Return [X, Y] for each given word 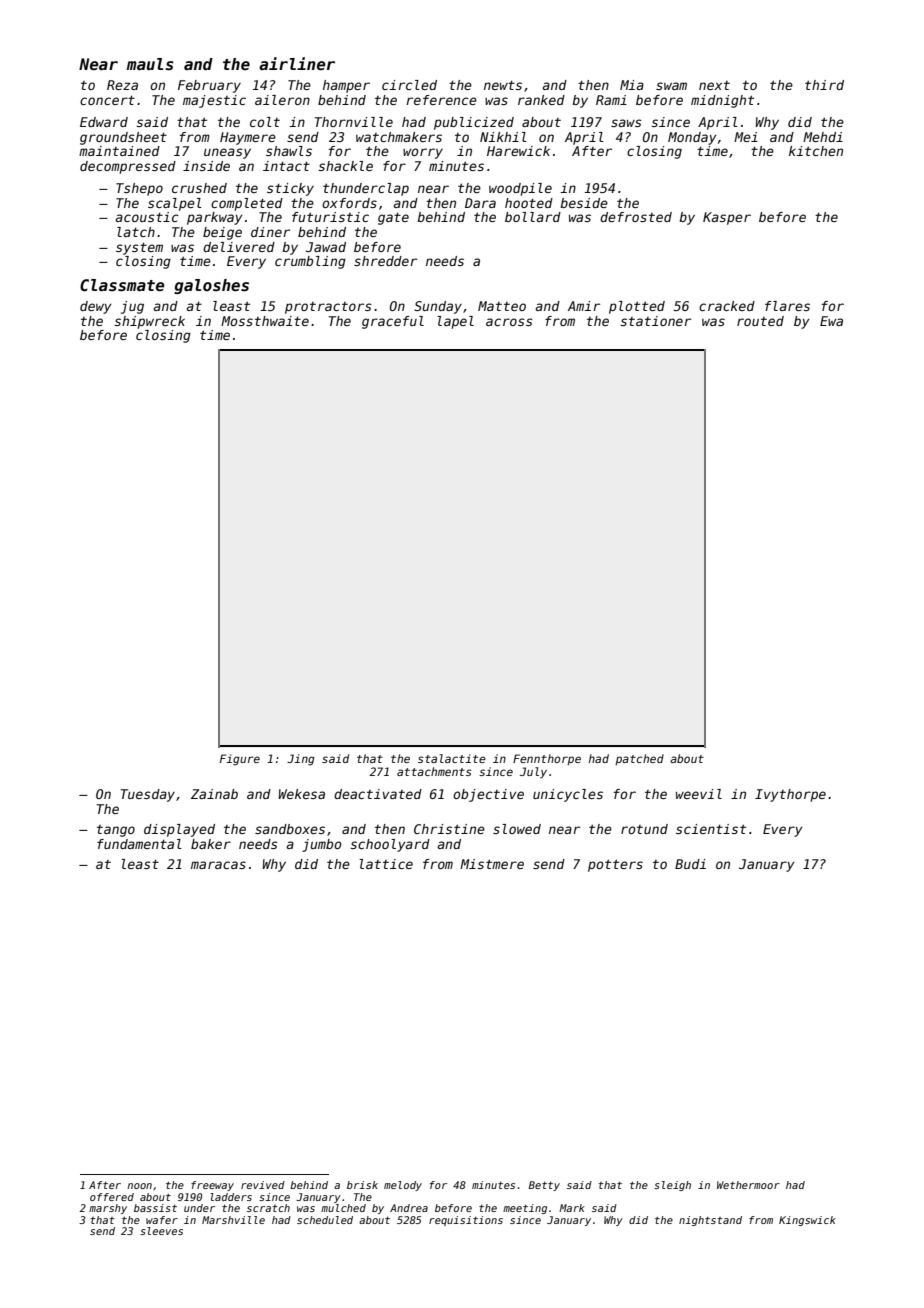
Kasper [727, 218]
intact [286, 166]
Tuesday [148, 795]
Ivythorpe [790, 795]
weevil [699, 794]
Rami [611, 100]
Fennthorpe [547, 759]
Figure [240, 760]
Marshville [233, 1220]
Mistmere [492, 864]
